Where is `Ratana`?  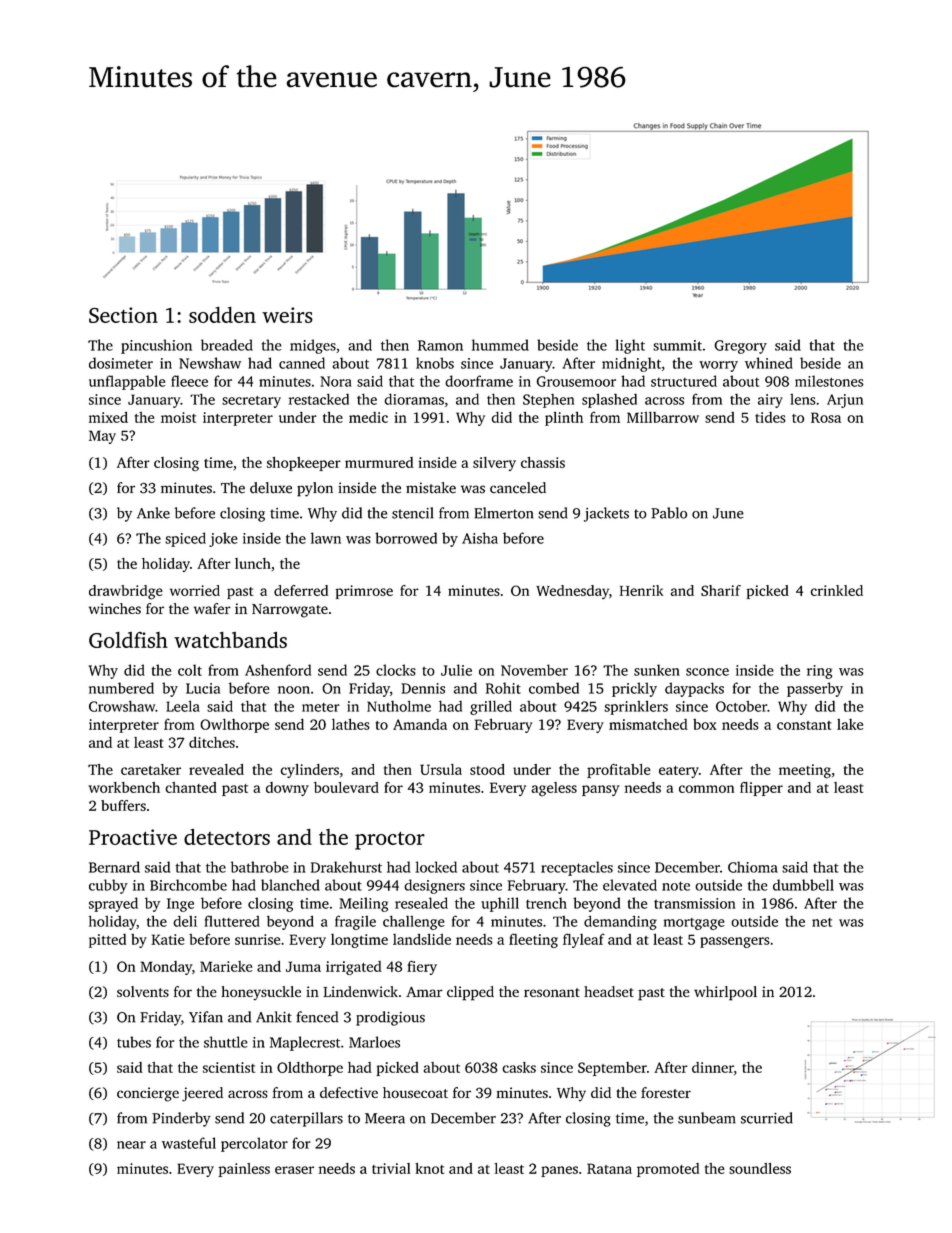
Ratana is located at coordinates (609, 1168).
